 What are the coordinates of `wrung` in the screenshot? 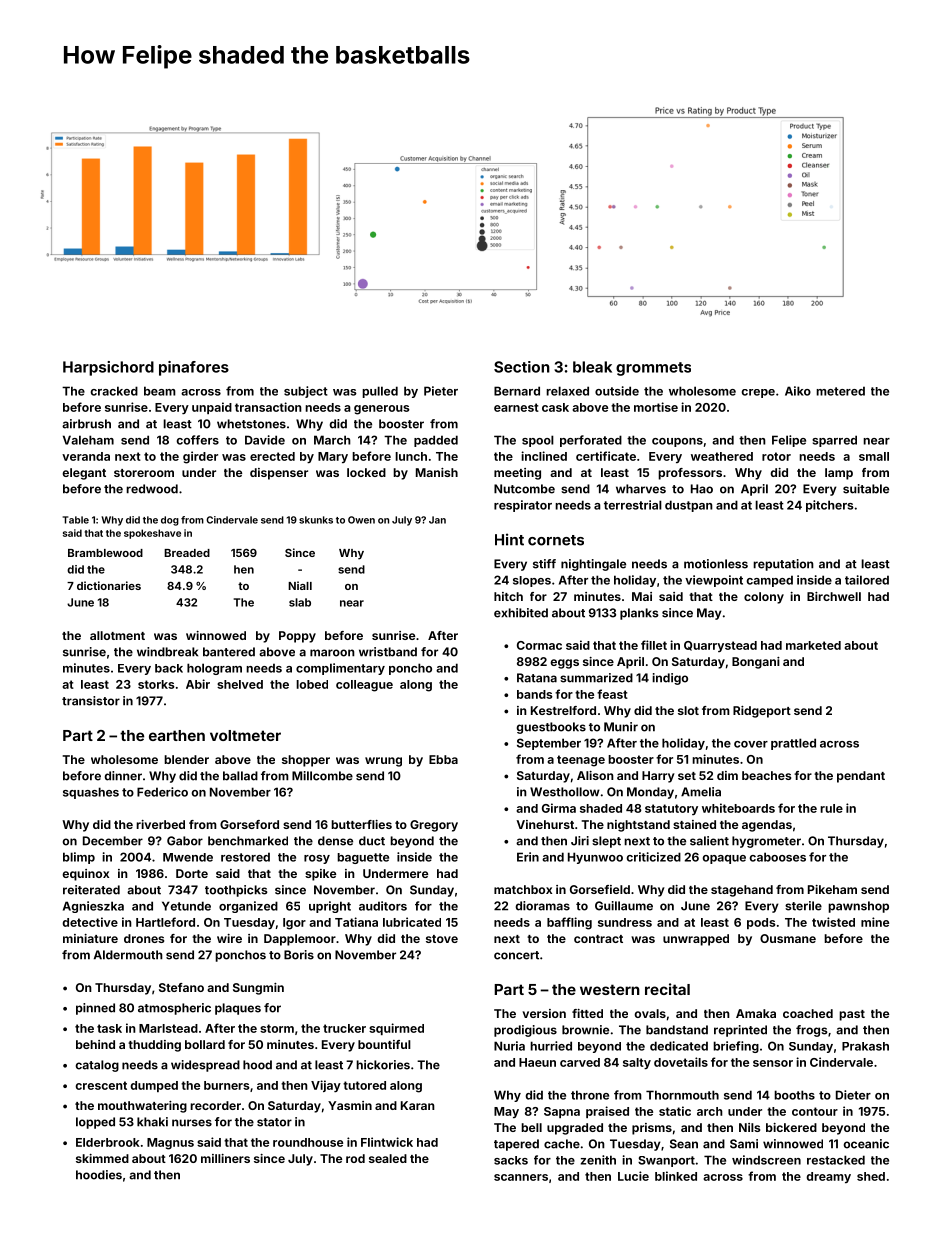 It's located at (383, 762).
